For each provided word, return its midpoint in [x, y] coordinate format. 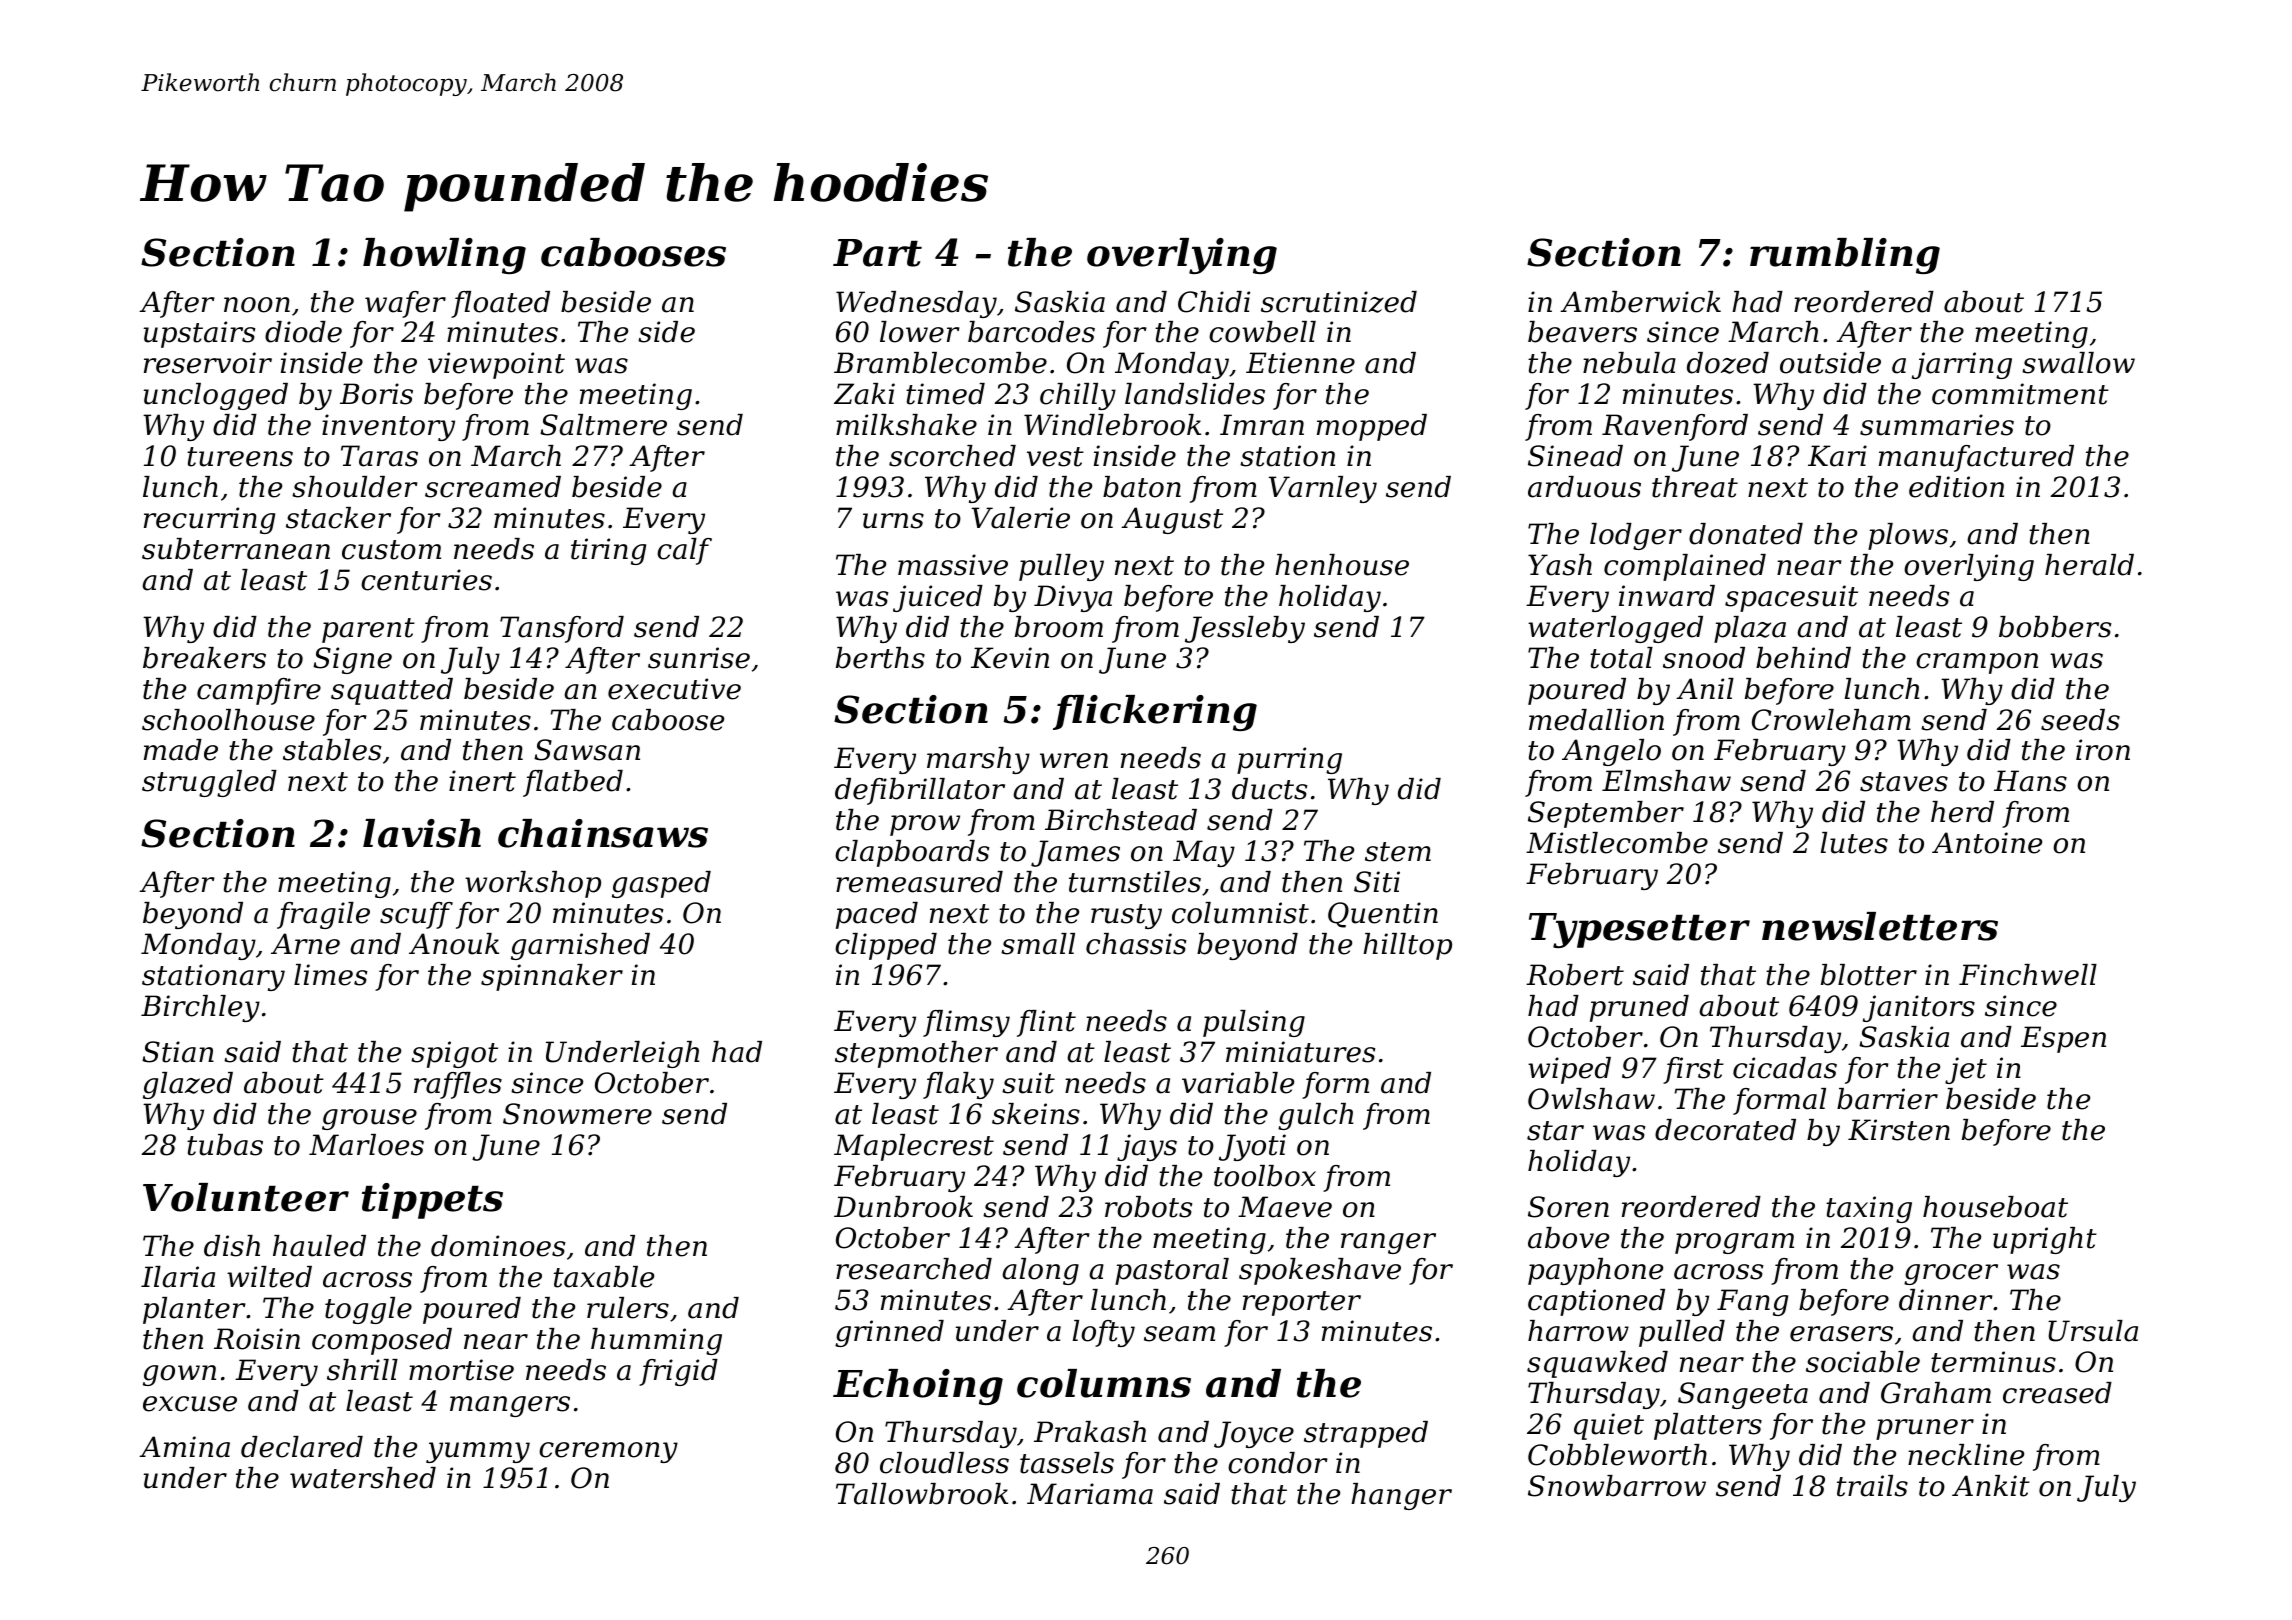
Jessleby [1245, 629]
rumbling [1845, 256]
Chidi [1214, 302]
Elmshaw [1666, 781]
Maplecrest [914, 1147]
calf [684, 551]
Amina [184, 1447]
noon [257, 305]
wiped [1569, 1070]
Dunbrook [903, 1207]
